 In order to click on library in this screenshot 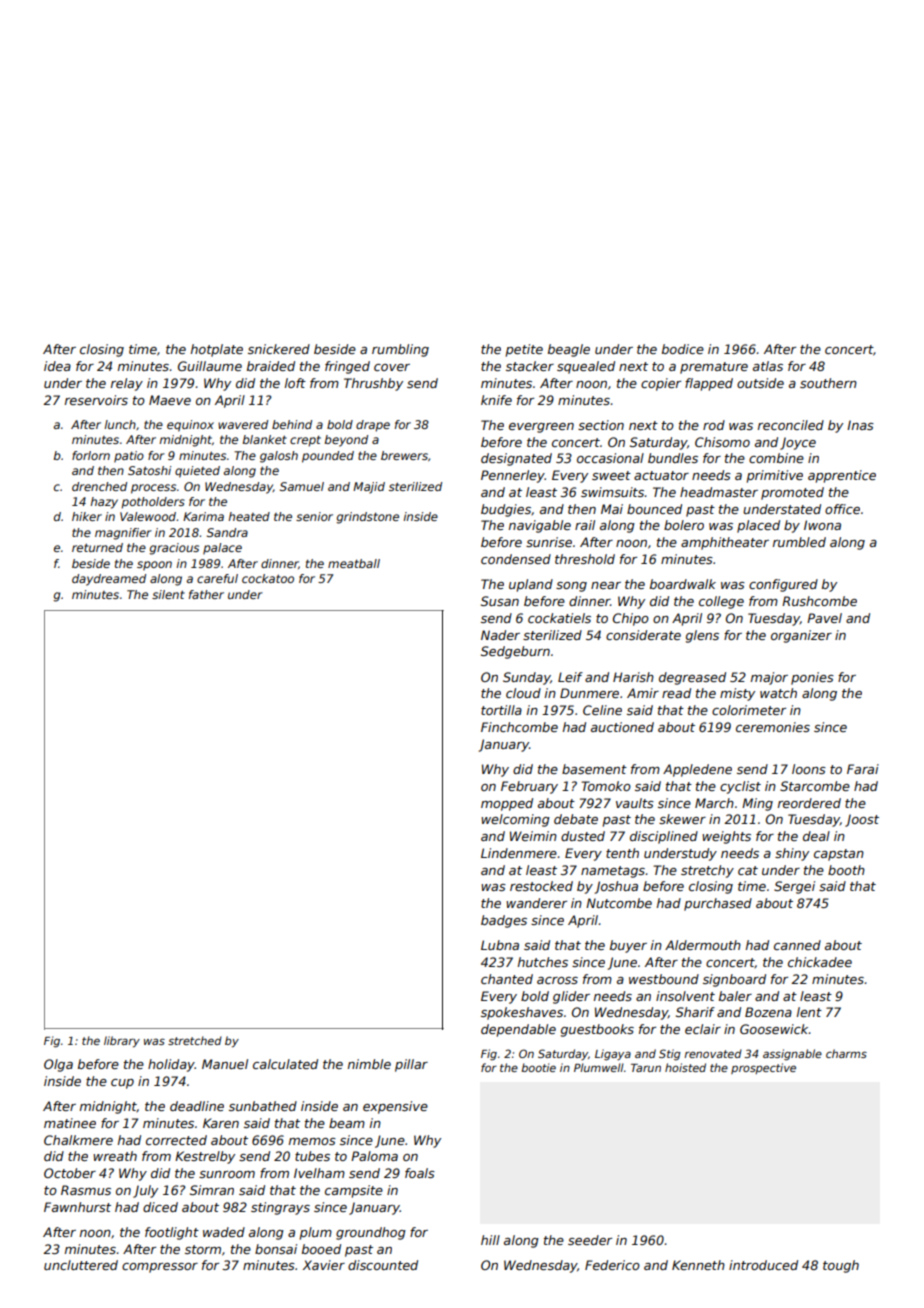, I will do `click(122, 1042)`.
